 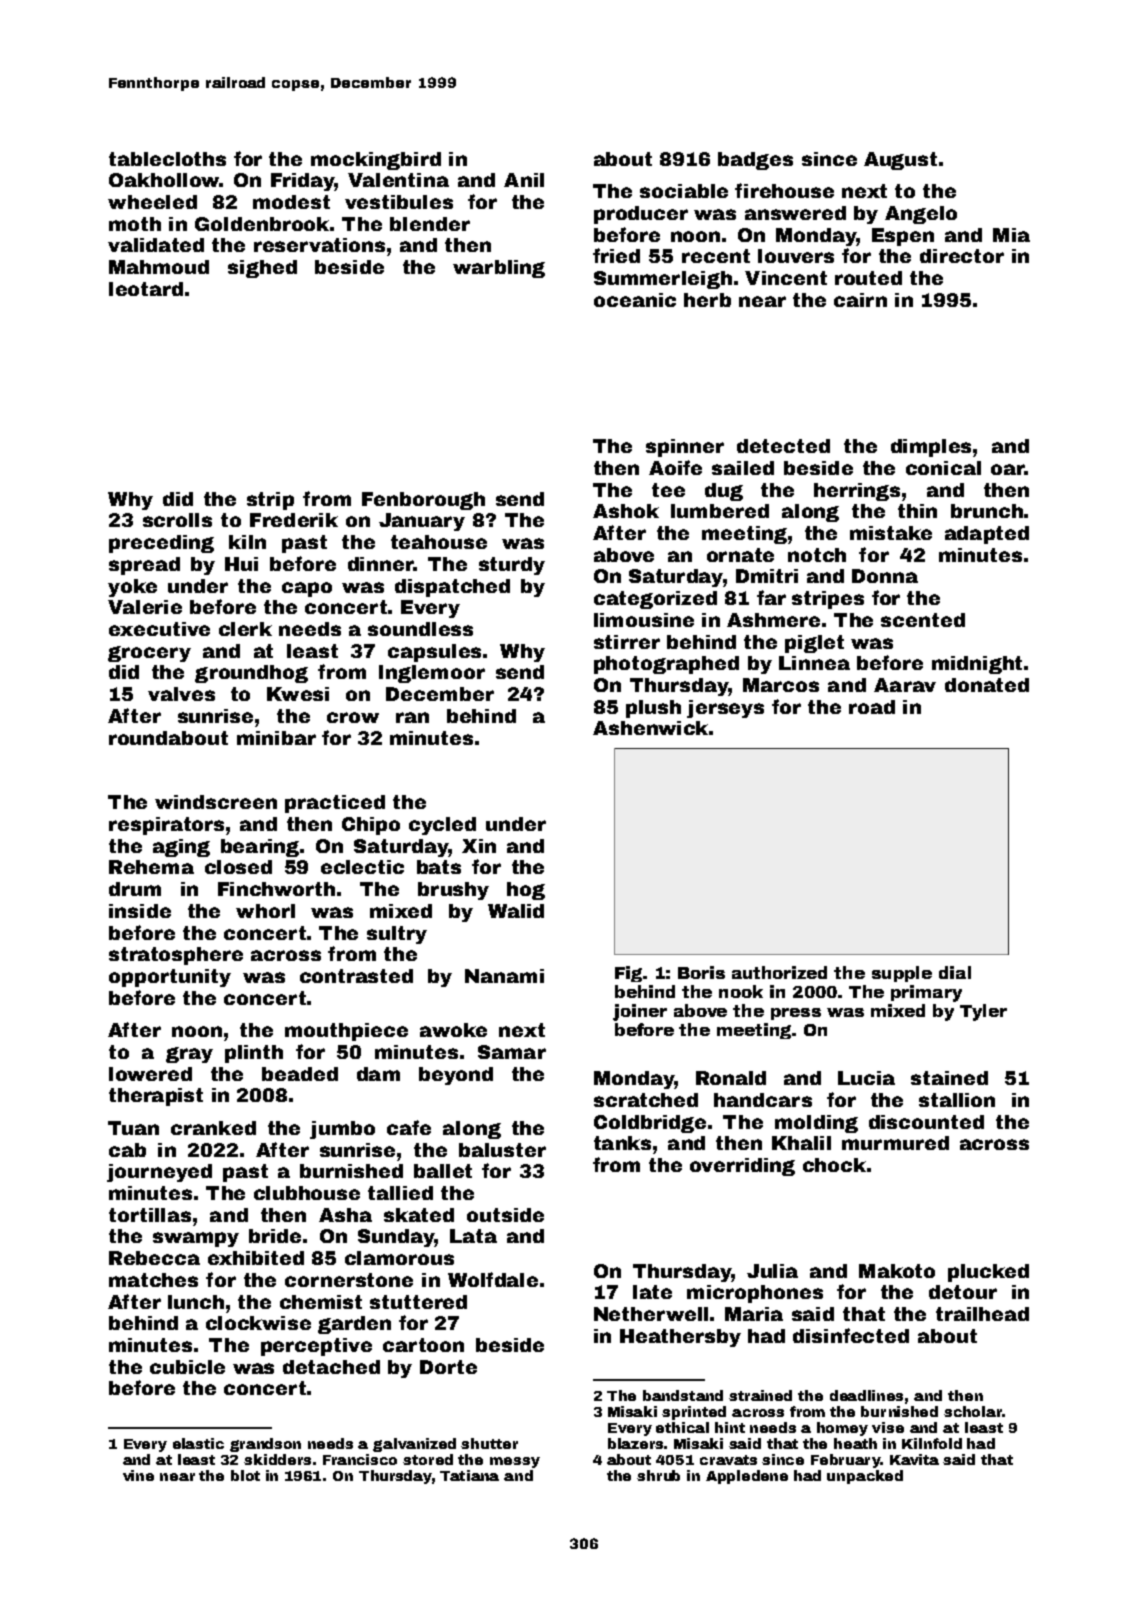 I want to click on herb, so click(x=707, y=300).
